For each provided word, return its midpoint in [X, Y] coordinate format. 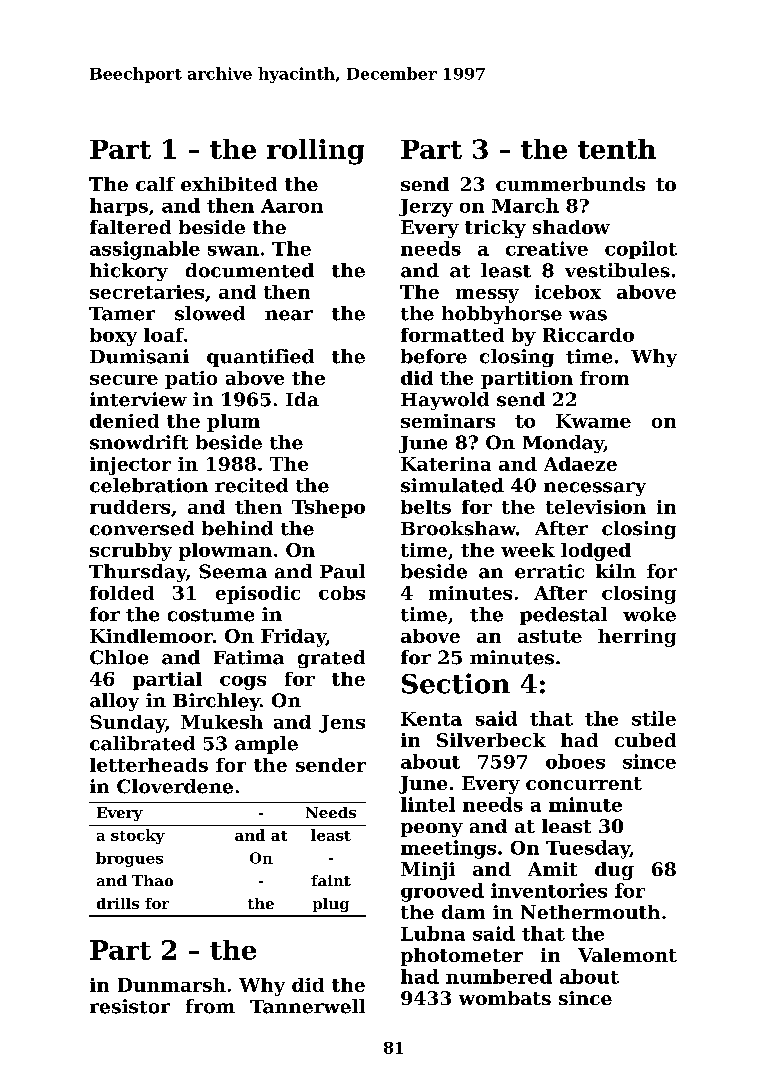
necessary [595, 489]
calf [155, 184]
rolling [315, 152]
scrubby [131, 552]
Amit [552, 869]
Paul [342, 571]
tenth [617, 149]
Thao [152, 880]
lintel [428, 804]
